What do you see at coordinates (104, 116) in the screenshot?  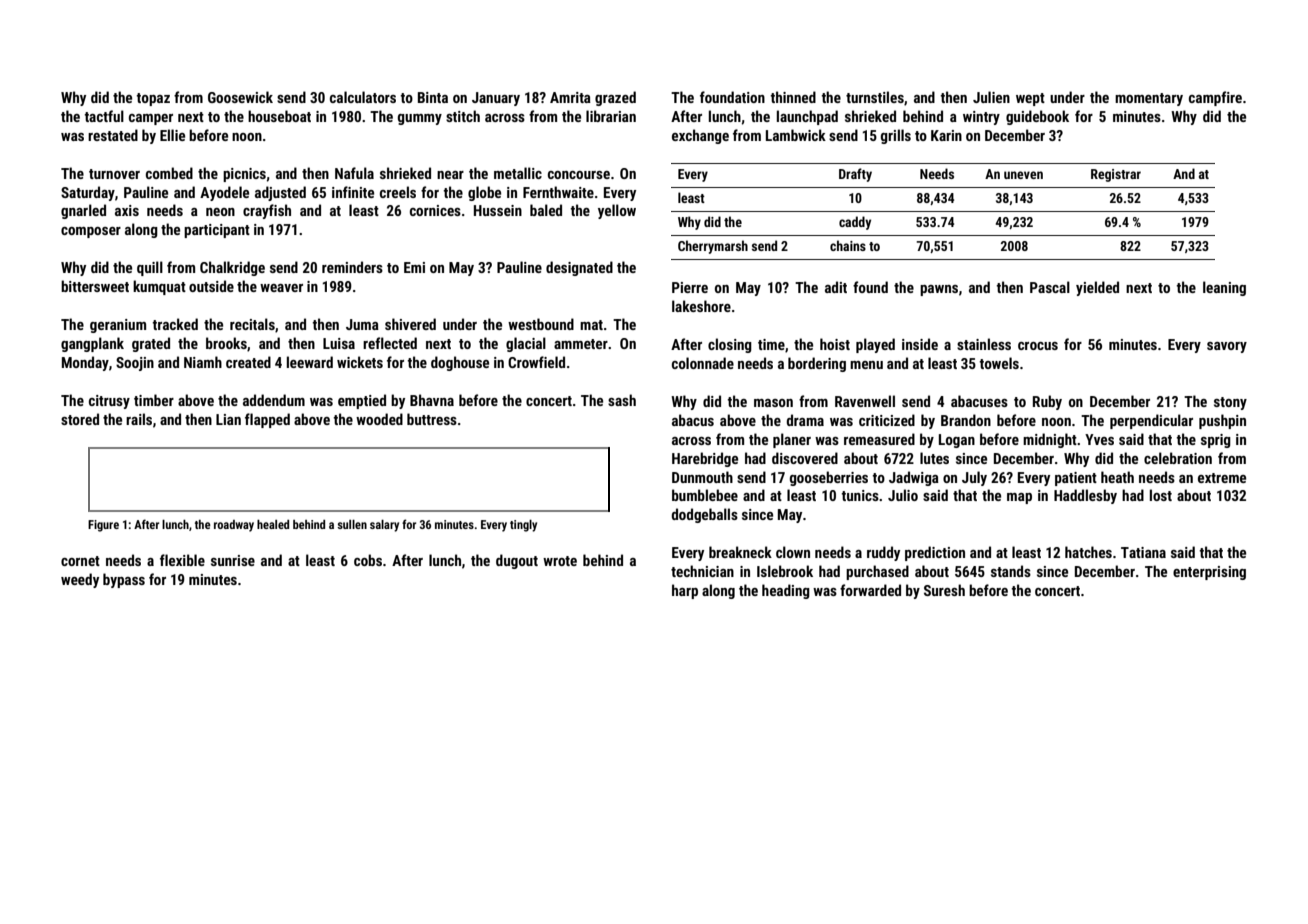 I see `tactful` at bounding box center [104, 116].
